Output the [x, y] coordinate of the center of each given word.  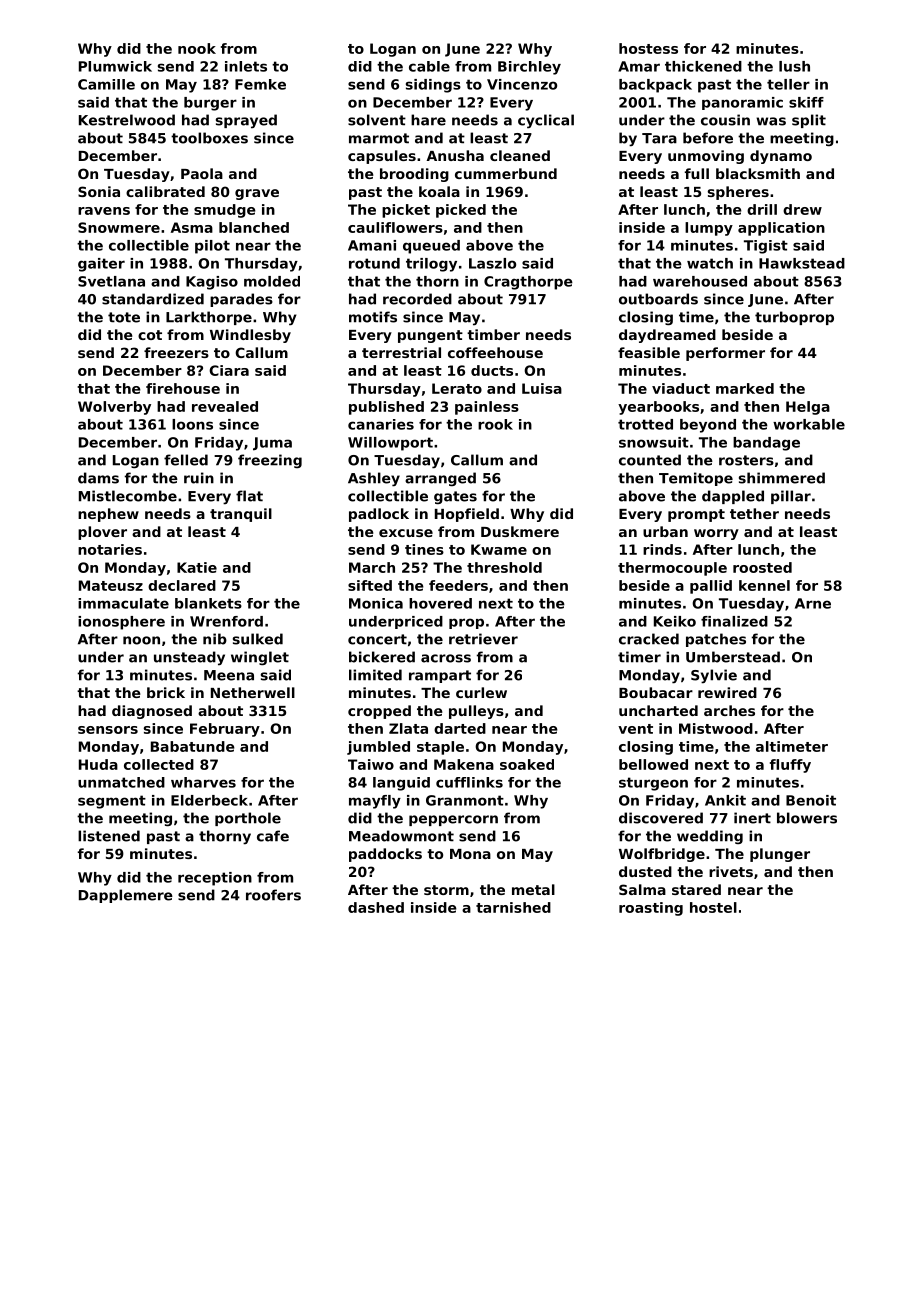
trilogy [431, 265]
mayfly [375, 802]
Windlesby [250, 336]
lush [794, 66]
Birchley [529, 68]
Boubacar [656, 692]
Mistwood [716, 728]
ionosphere [121, 623]
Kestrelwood [127, 120]
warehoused [700, 281]
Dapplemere [126, 896]
